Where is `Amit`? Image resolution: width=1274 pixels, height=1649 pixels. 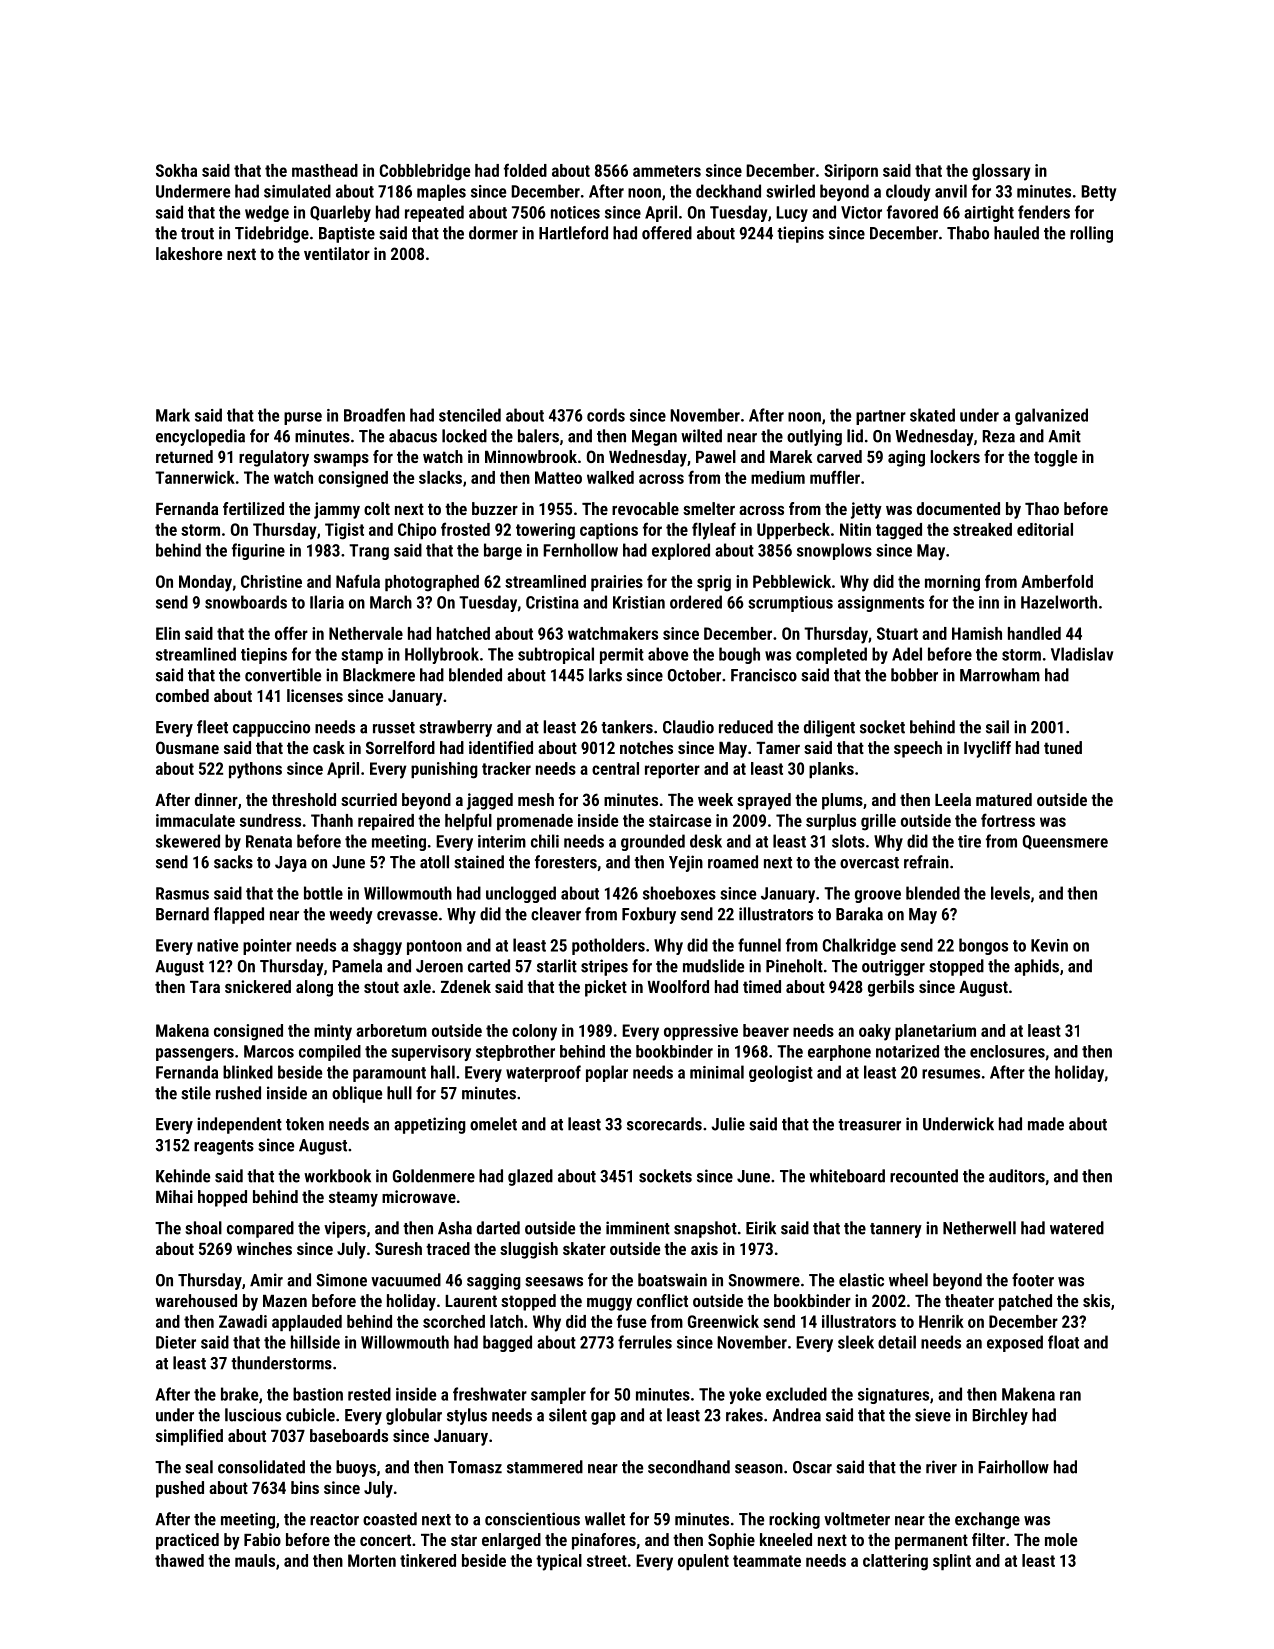 Amit is located at coordinates (1064, 436).
